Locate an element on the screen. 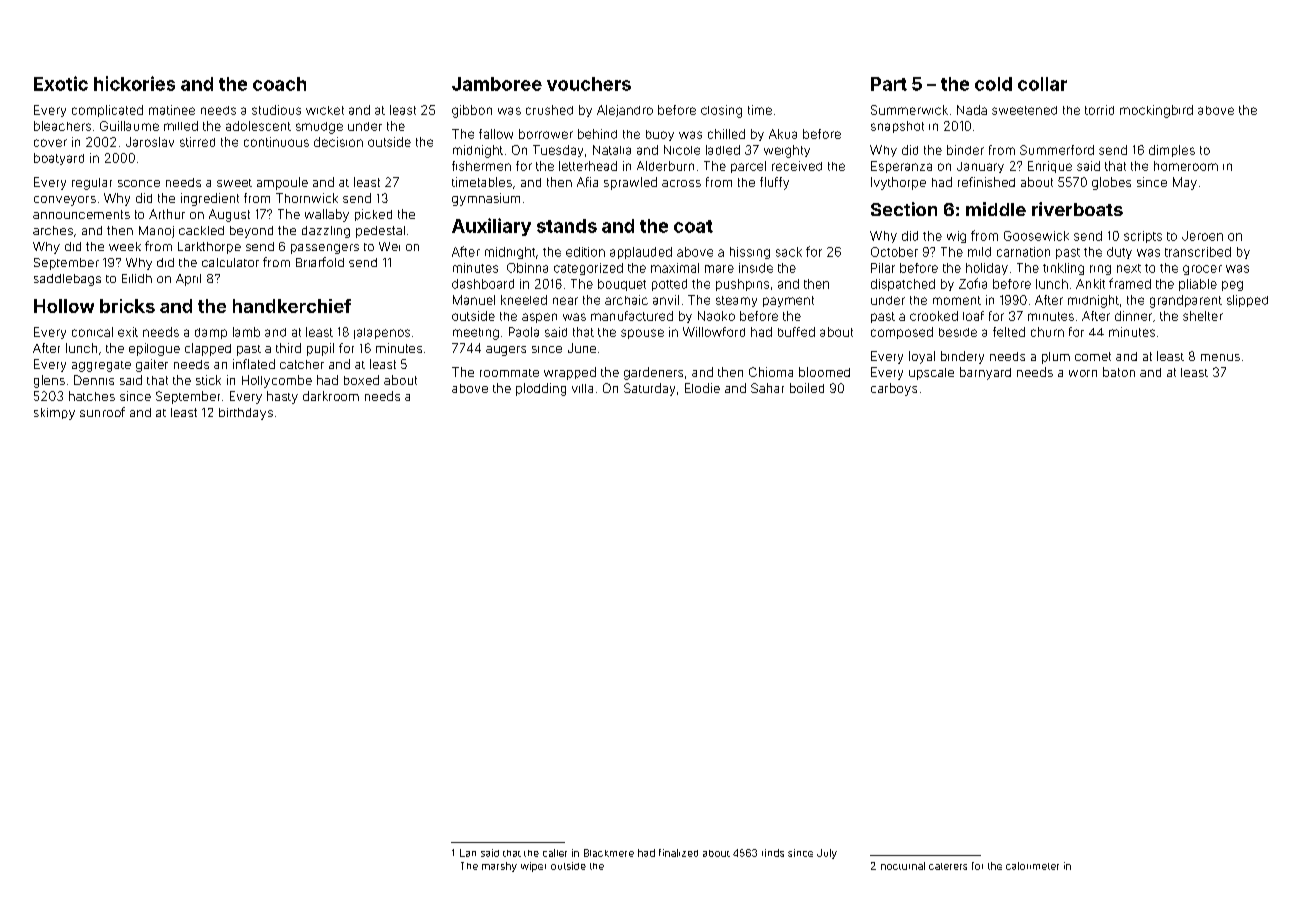 The width and height of the screenshot is (1308, 924). hickories is located at coordinates (134, 83).
